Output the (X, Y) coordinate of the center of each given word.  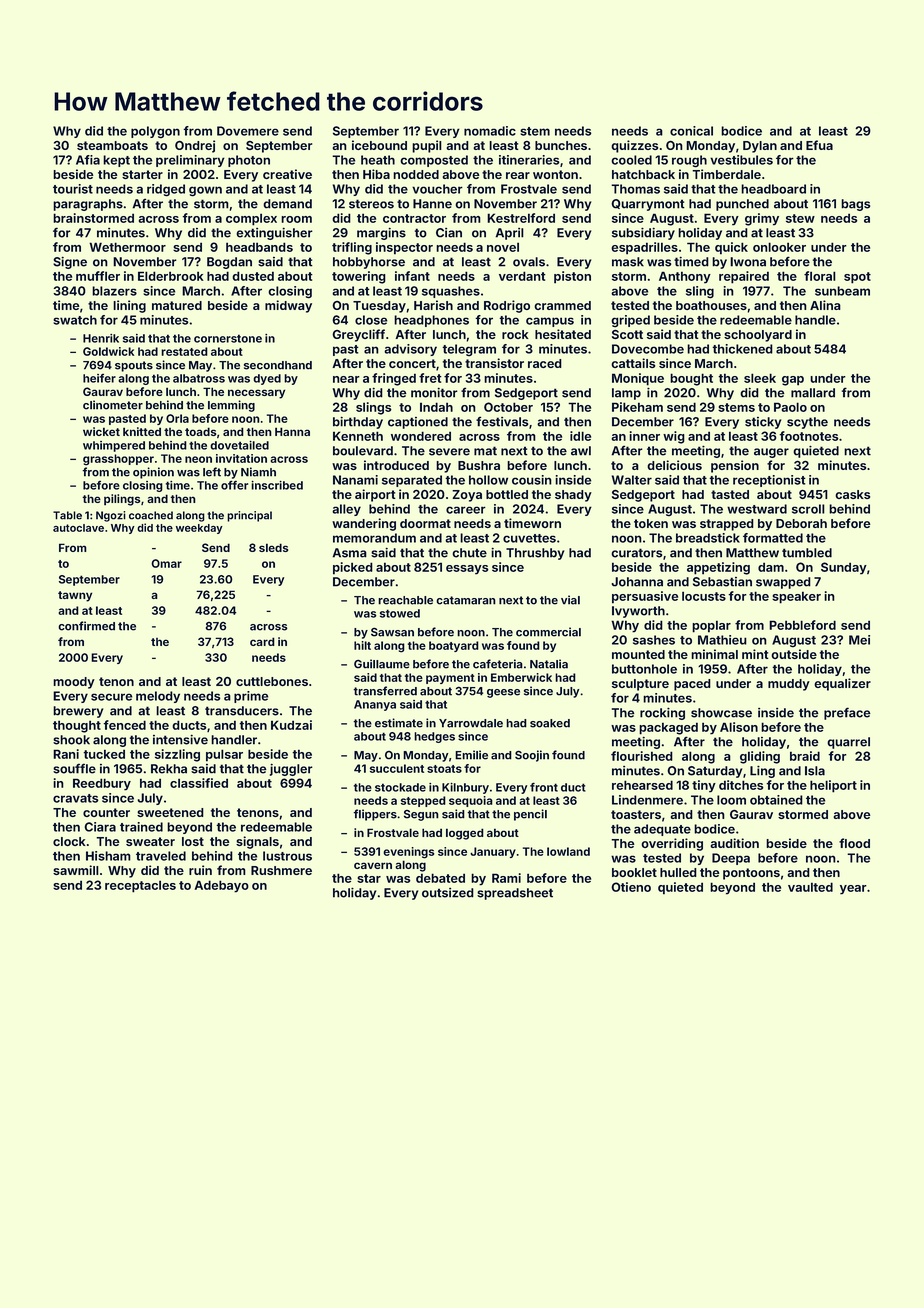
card (262, 641)
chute (469, 553)
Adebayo (221, 886)
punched (742, 205)
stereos (371, 204)
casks (852, 494)
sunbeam (842, 291)
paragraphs (88, 205)
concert (412, 363)
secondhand (278, 365)
